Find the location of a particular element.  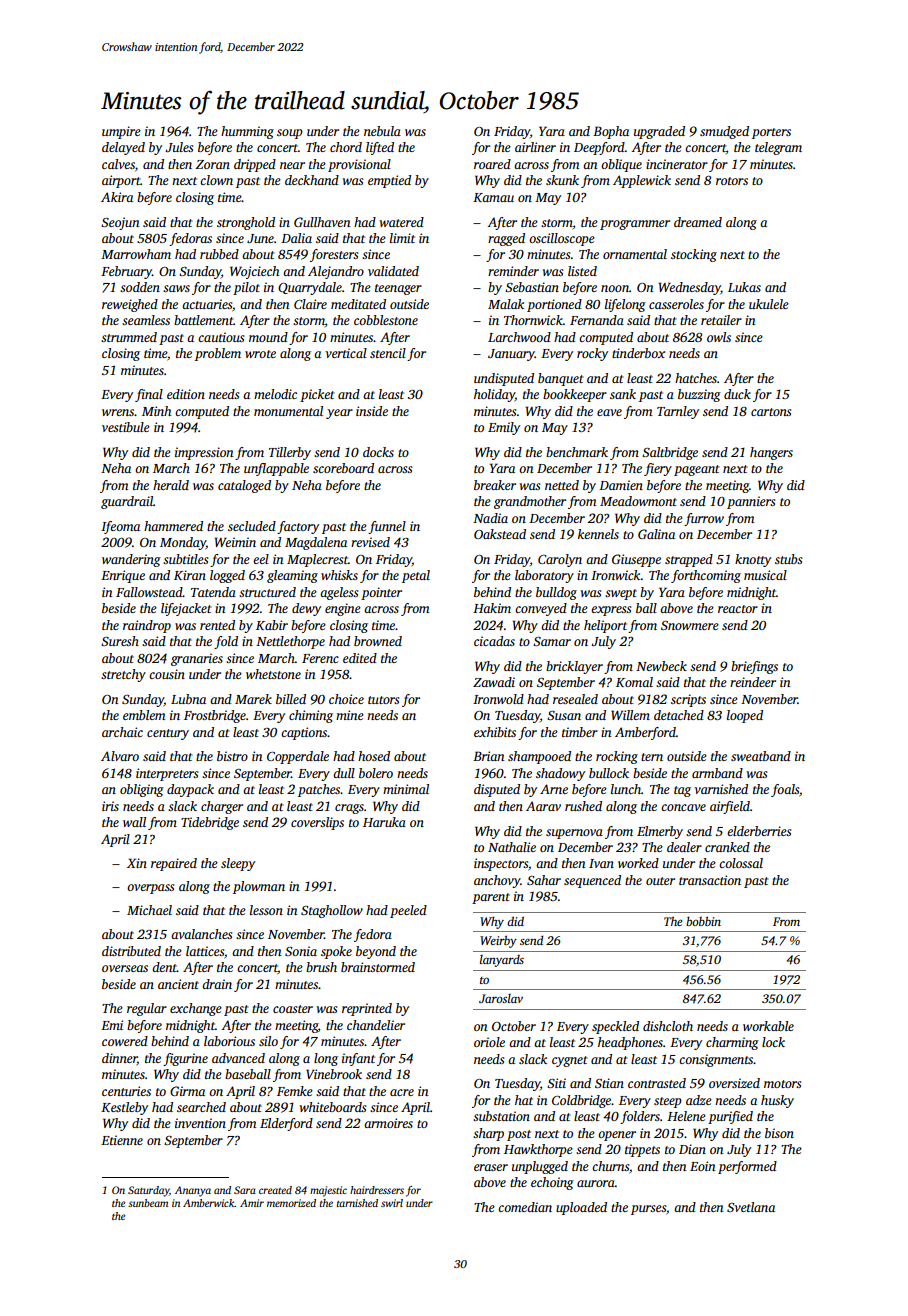

avalanches is located at coordinates (201, 934).
